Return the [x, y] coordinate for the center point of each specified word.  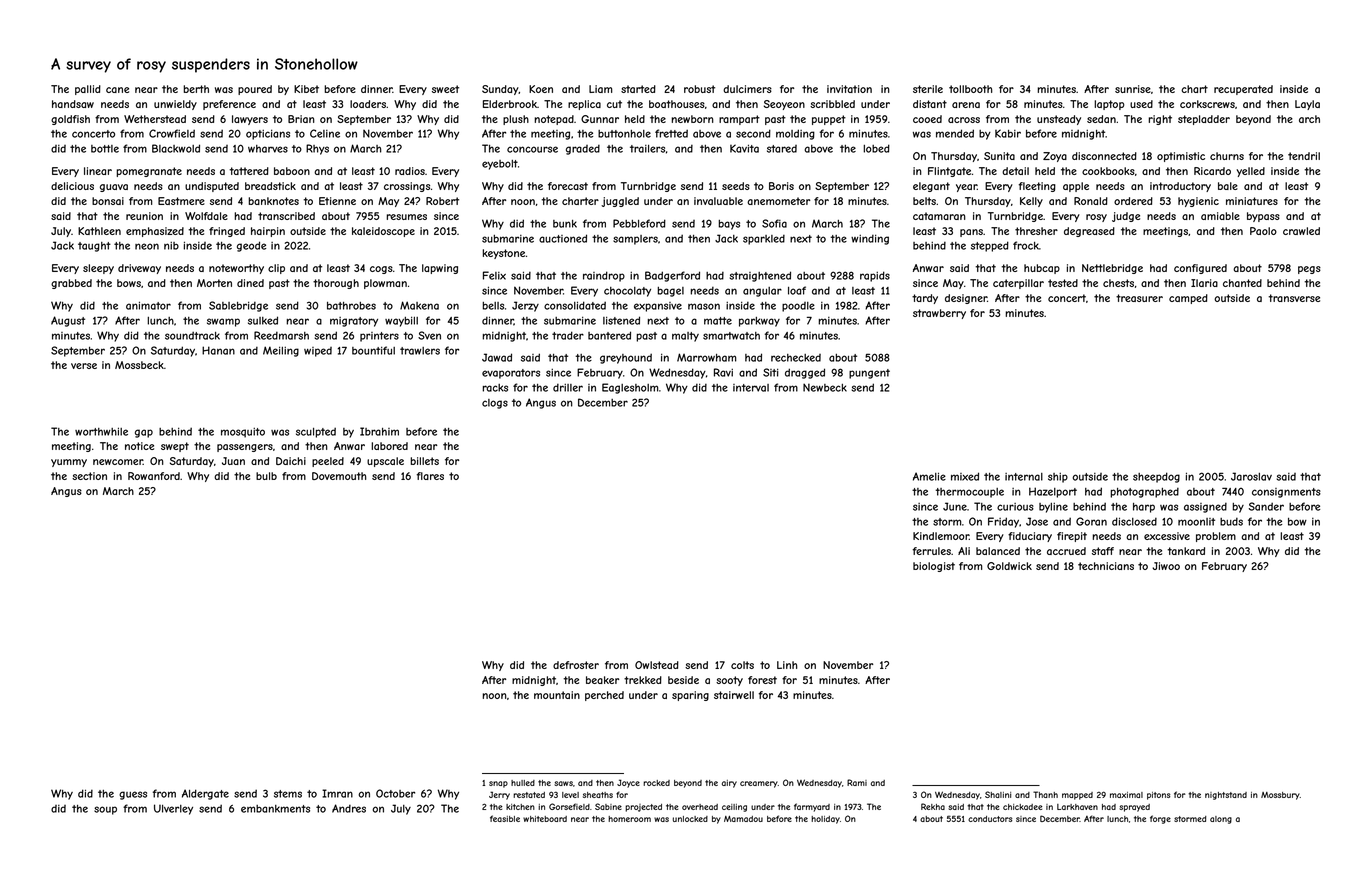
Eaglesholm [630, 388]
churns [1227, 156]
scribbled [832, 104]
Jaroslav [1251, 476]
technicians [1106, 566]
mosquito [243, 432]
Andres [349, 808]
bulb [266, 476]
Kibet [306, 89]
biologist [934, 567]
